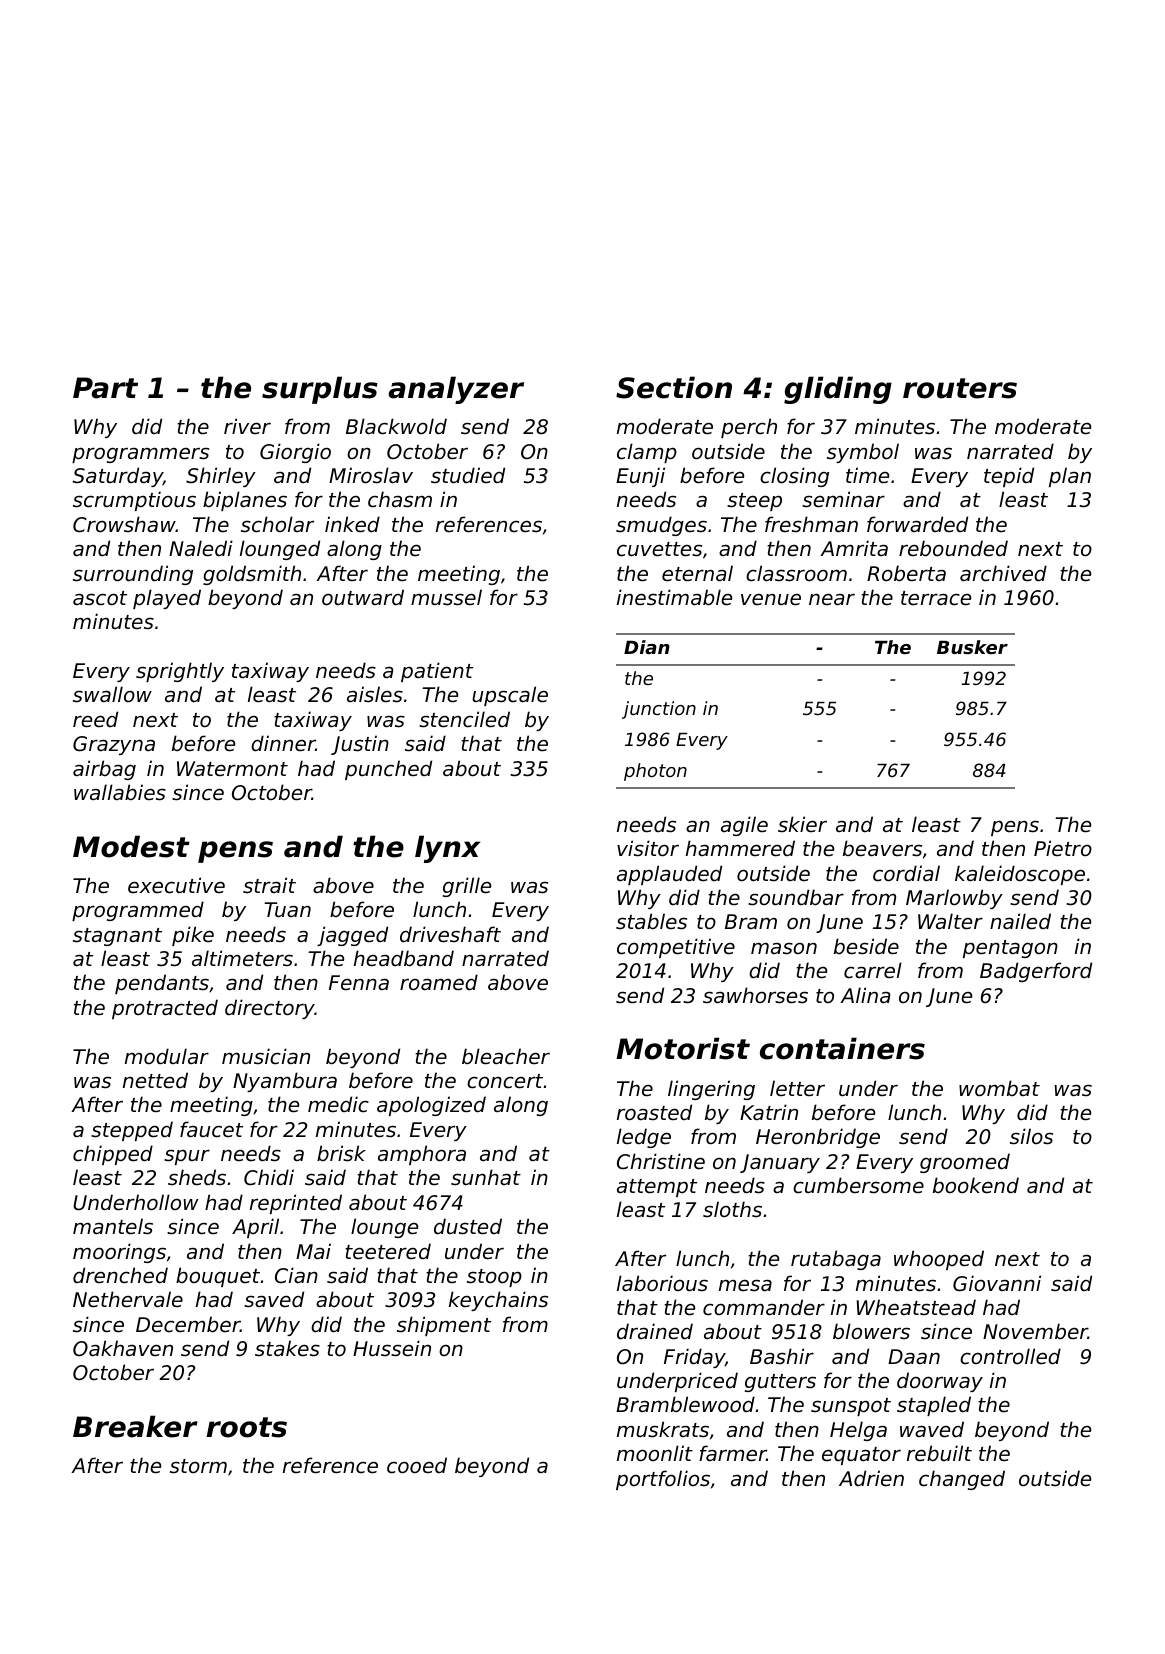 This page has height=1654, width=1165. What do you see at coordinates (165, 1009) in the page?
I see `protracted` at bounding box center [165, 1009].
